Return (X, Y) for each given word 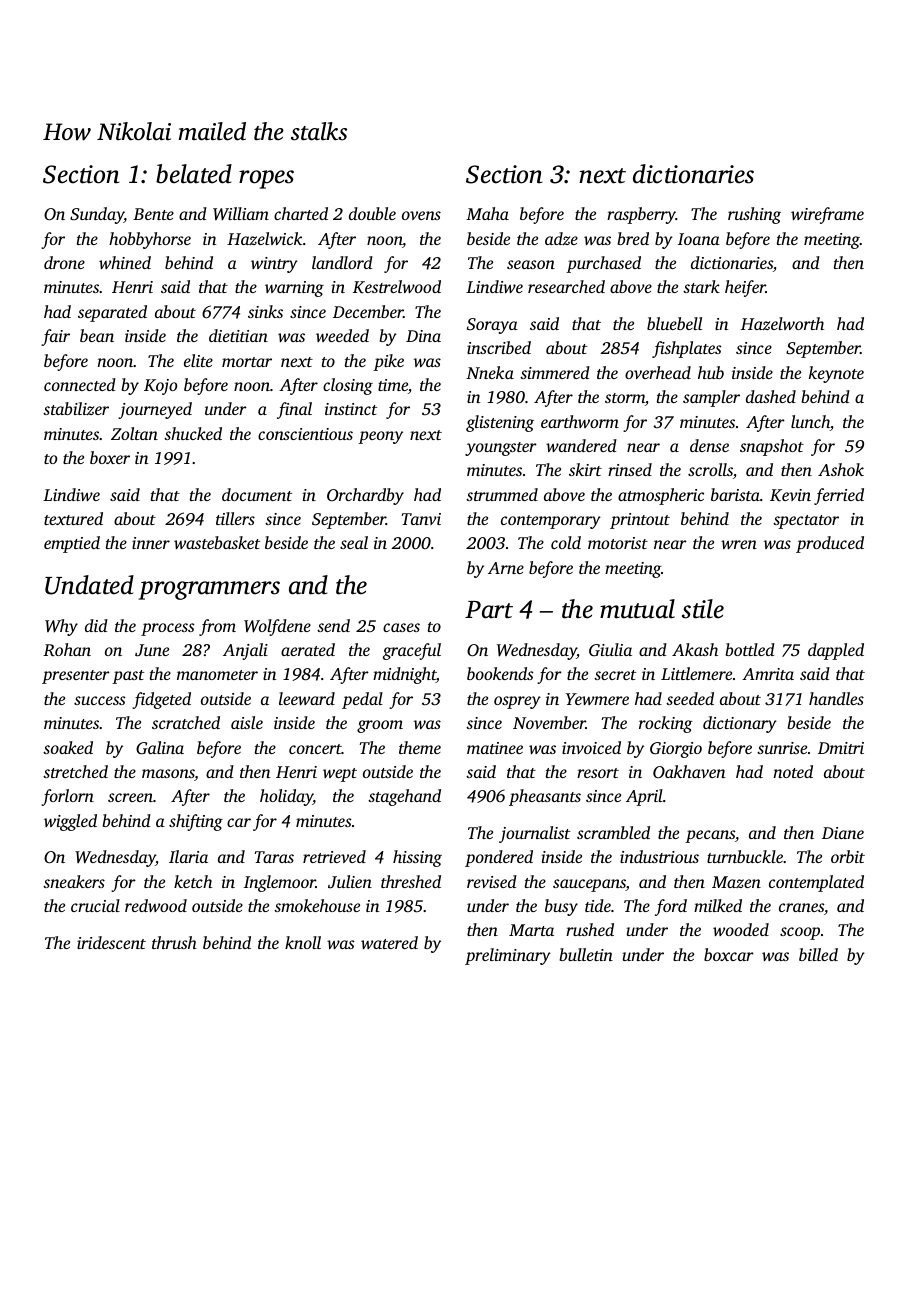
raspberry (641, 215)
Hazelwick (264, 238)
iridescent (111, 942)
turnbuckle (745, 856)
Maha (487, 213)
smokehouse (317, 905)
